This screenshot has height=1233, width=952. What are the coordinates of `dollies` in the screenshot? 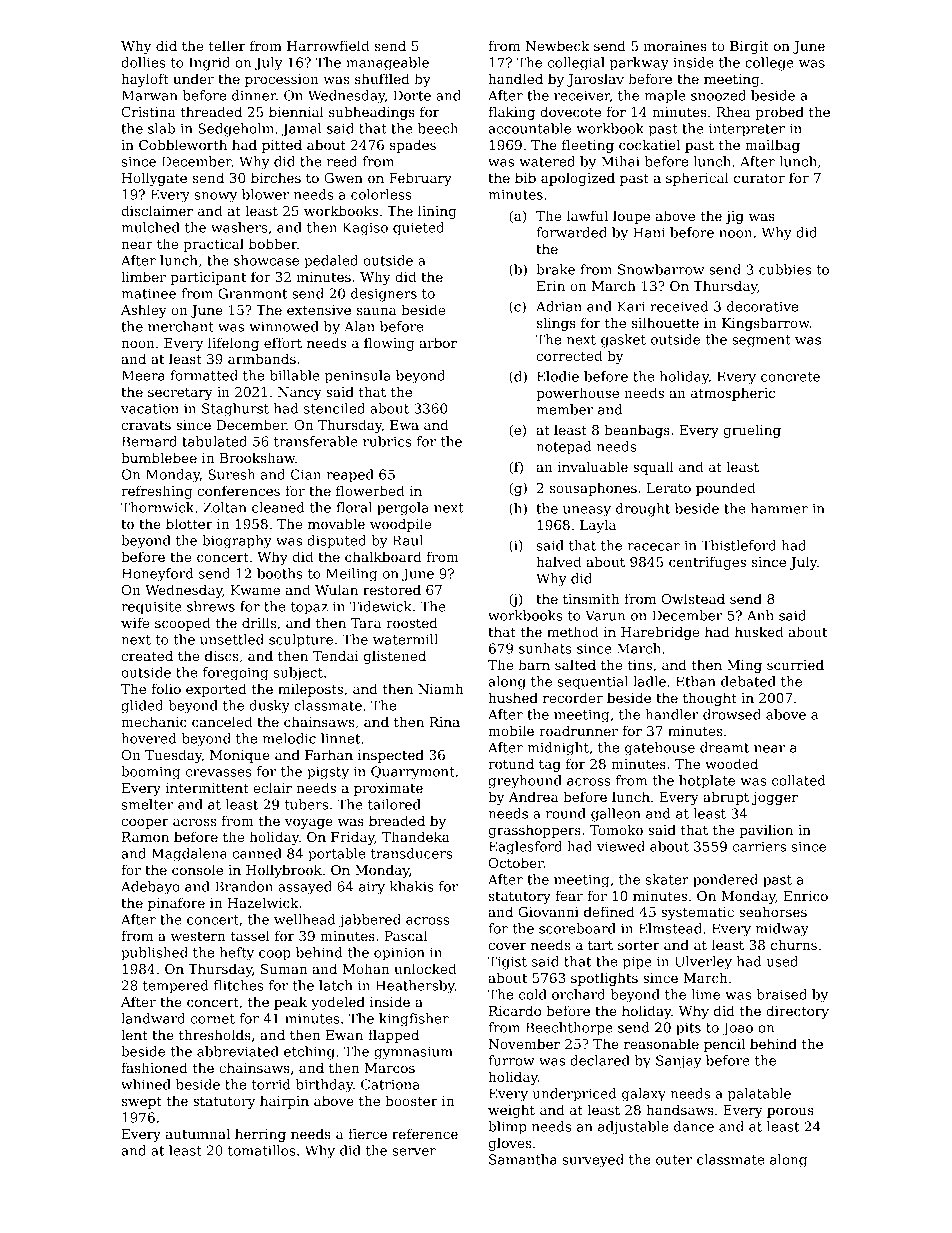 It's located at (143, 62).
